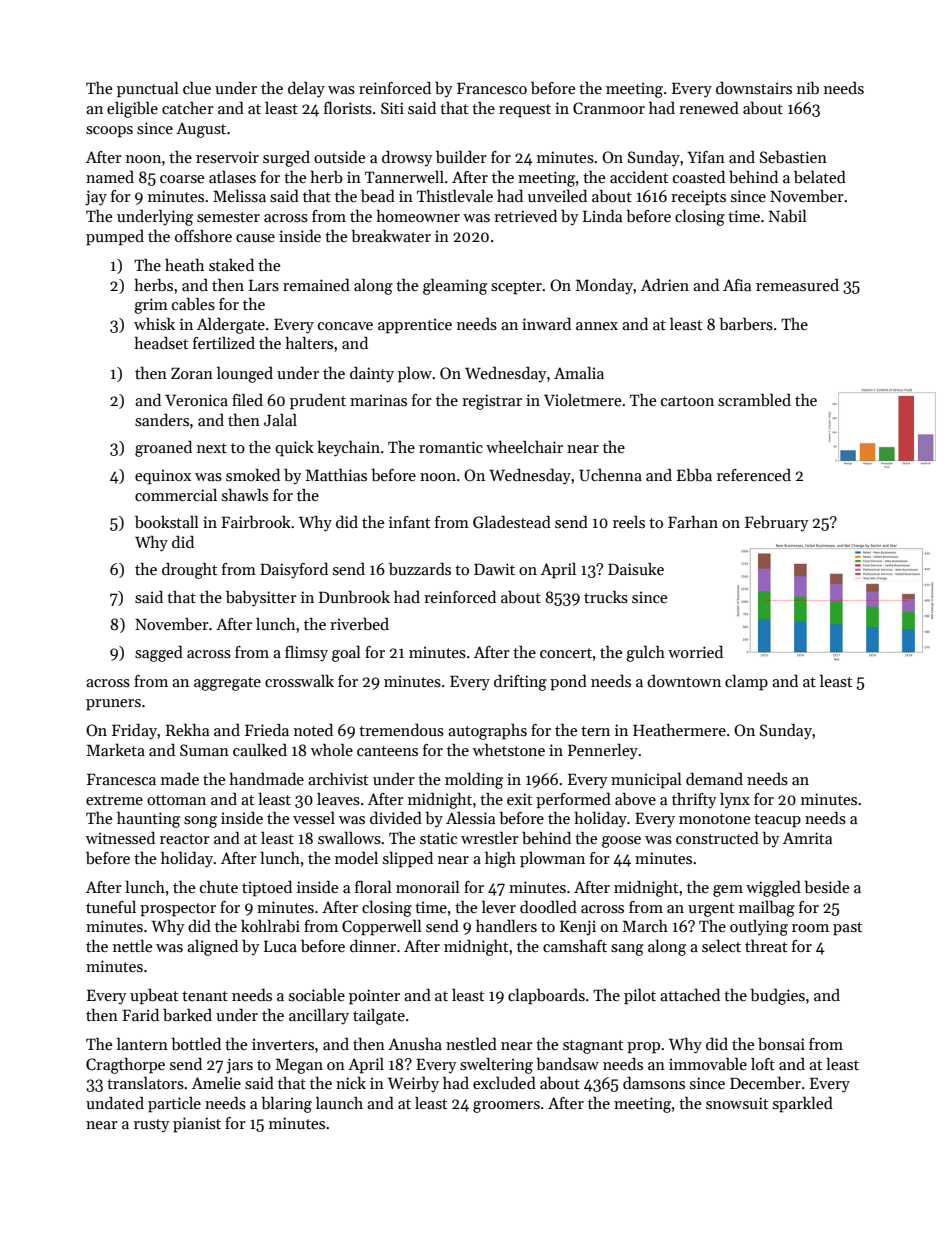 The width and height of the image is (952, 1233). Describe the element at coordinates (793, 157) in the image. I see `Sebastien` at that location.
